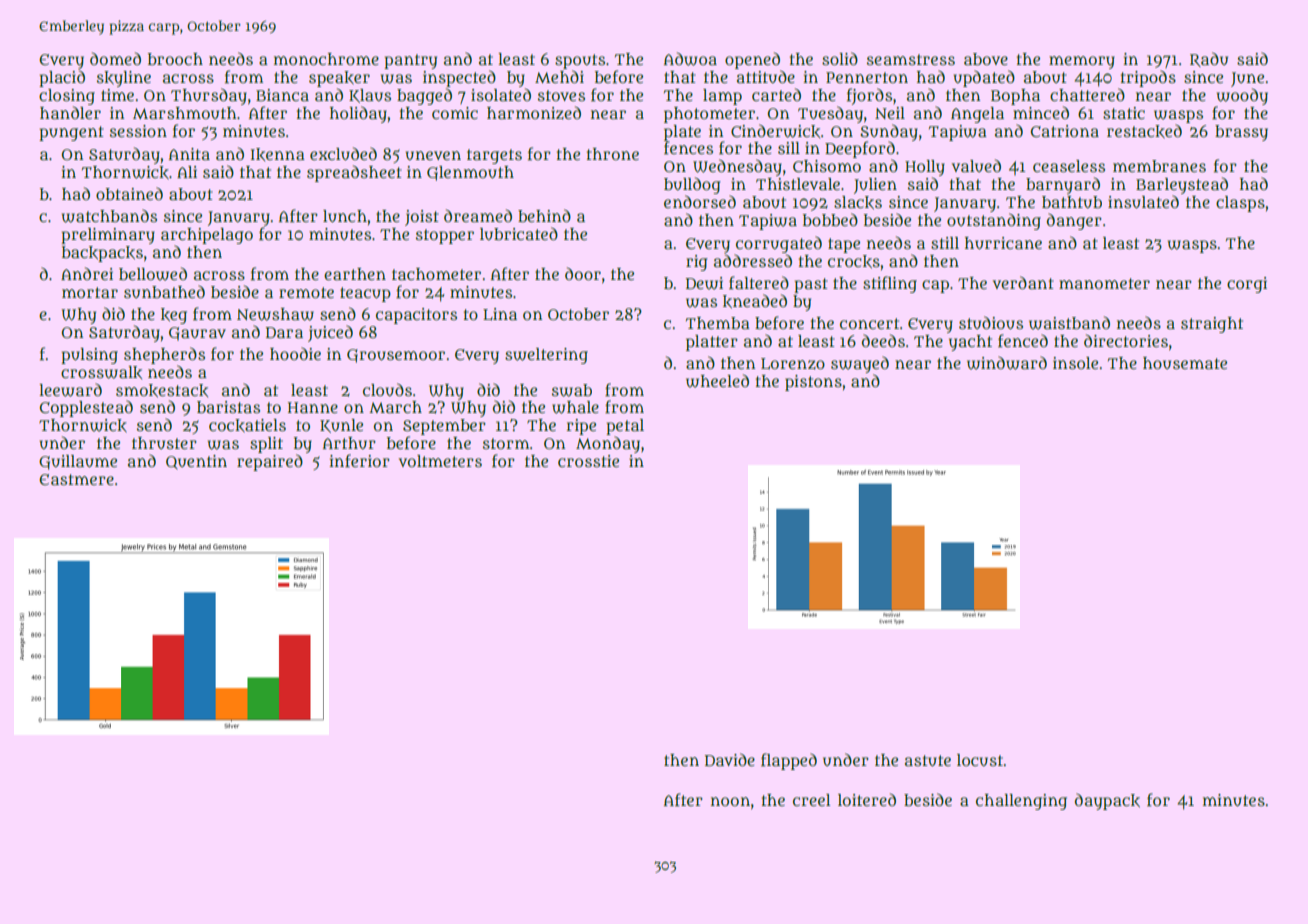 The image size is (1308, 924). What do you see at coordinates (730, 759) in the image?
I see `Davide` at bounding box center [730, 759].
